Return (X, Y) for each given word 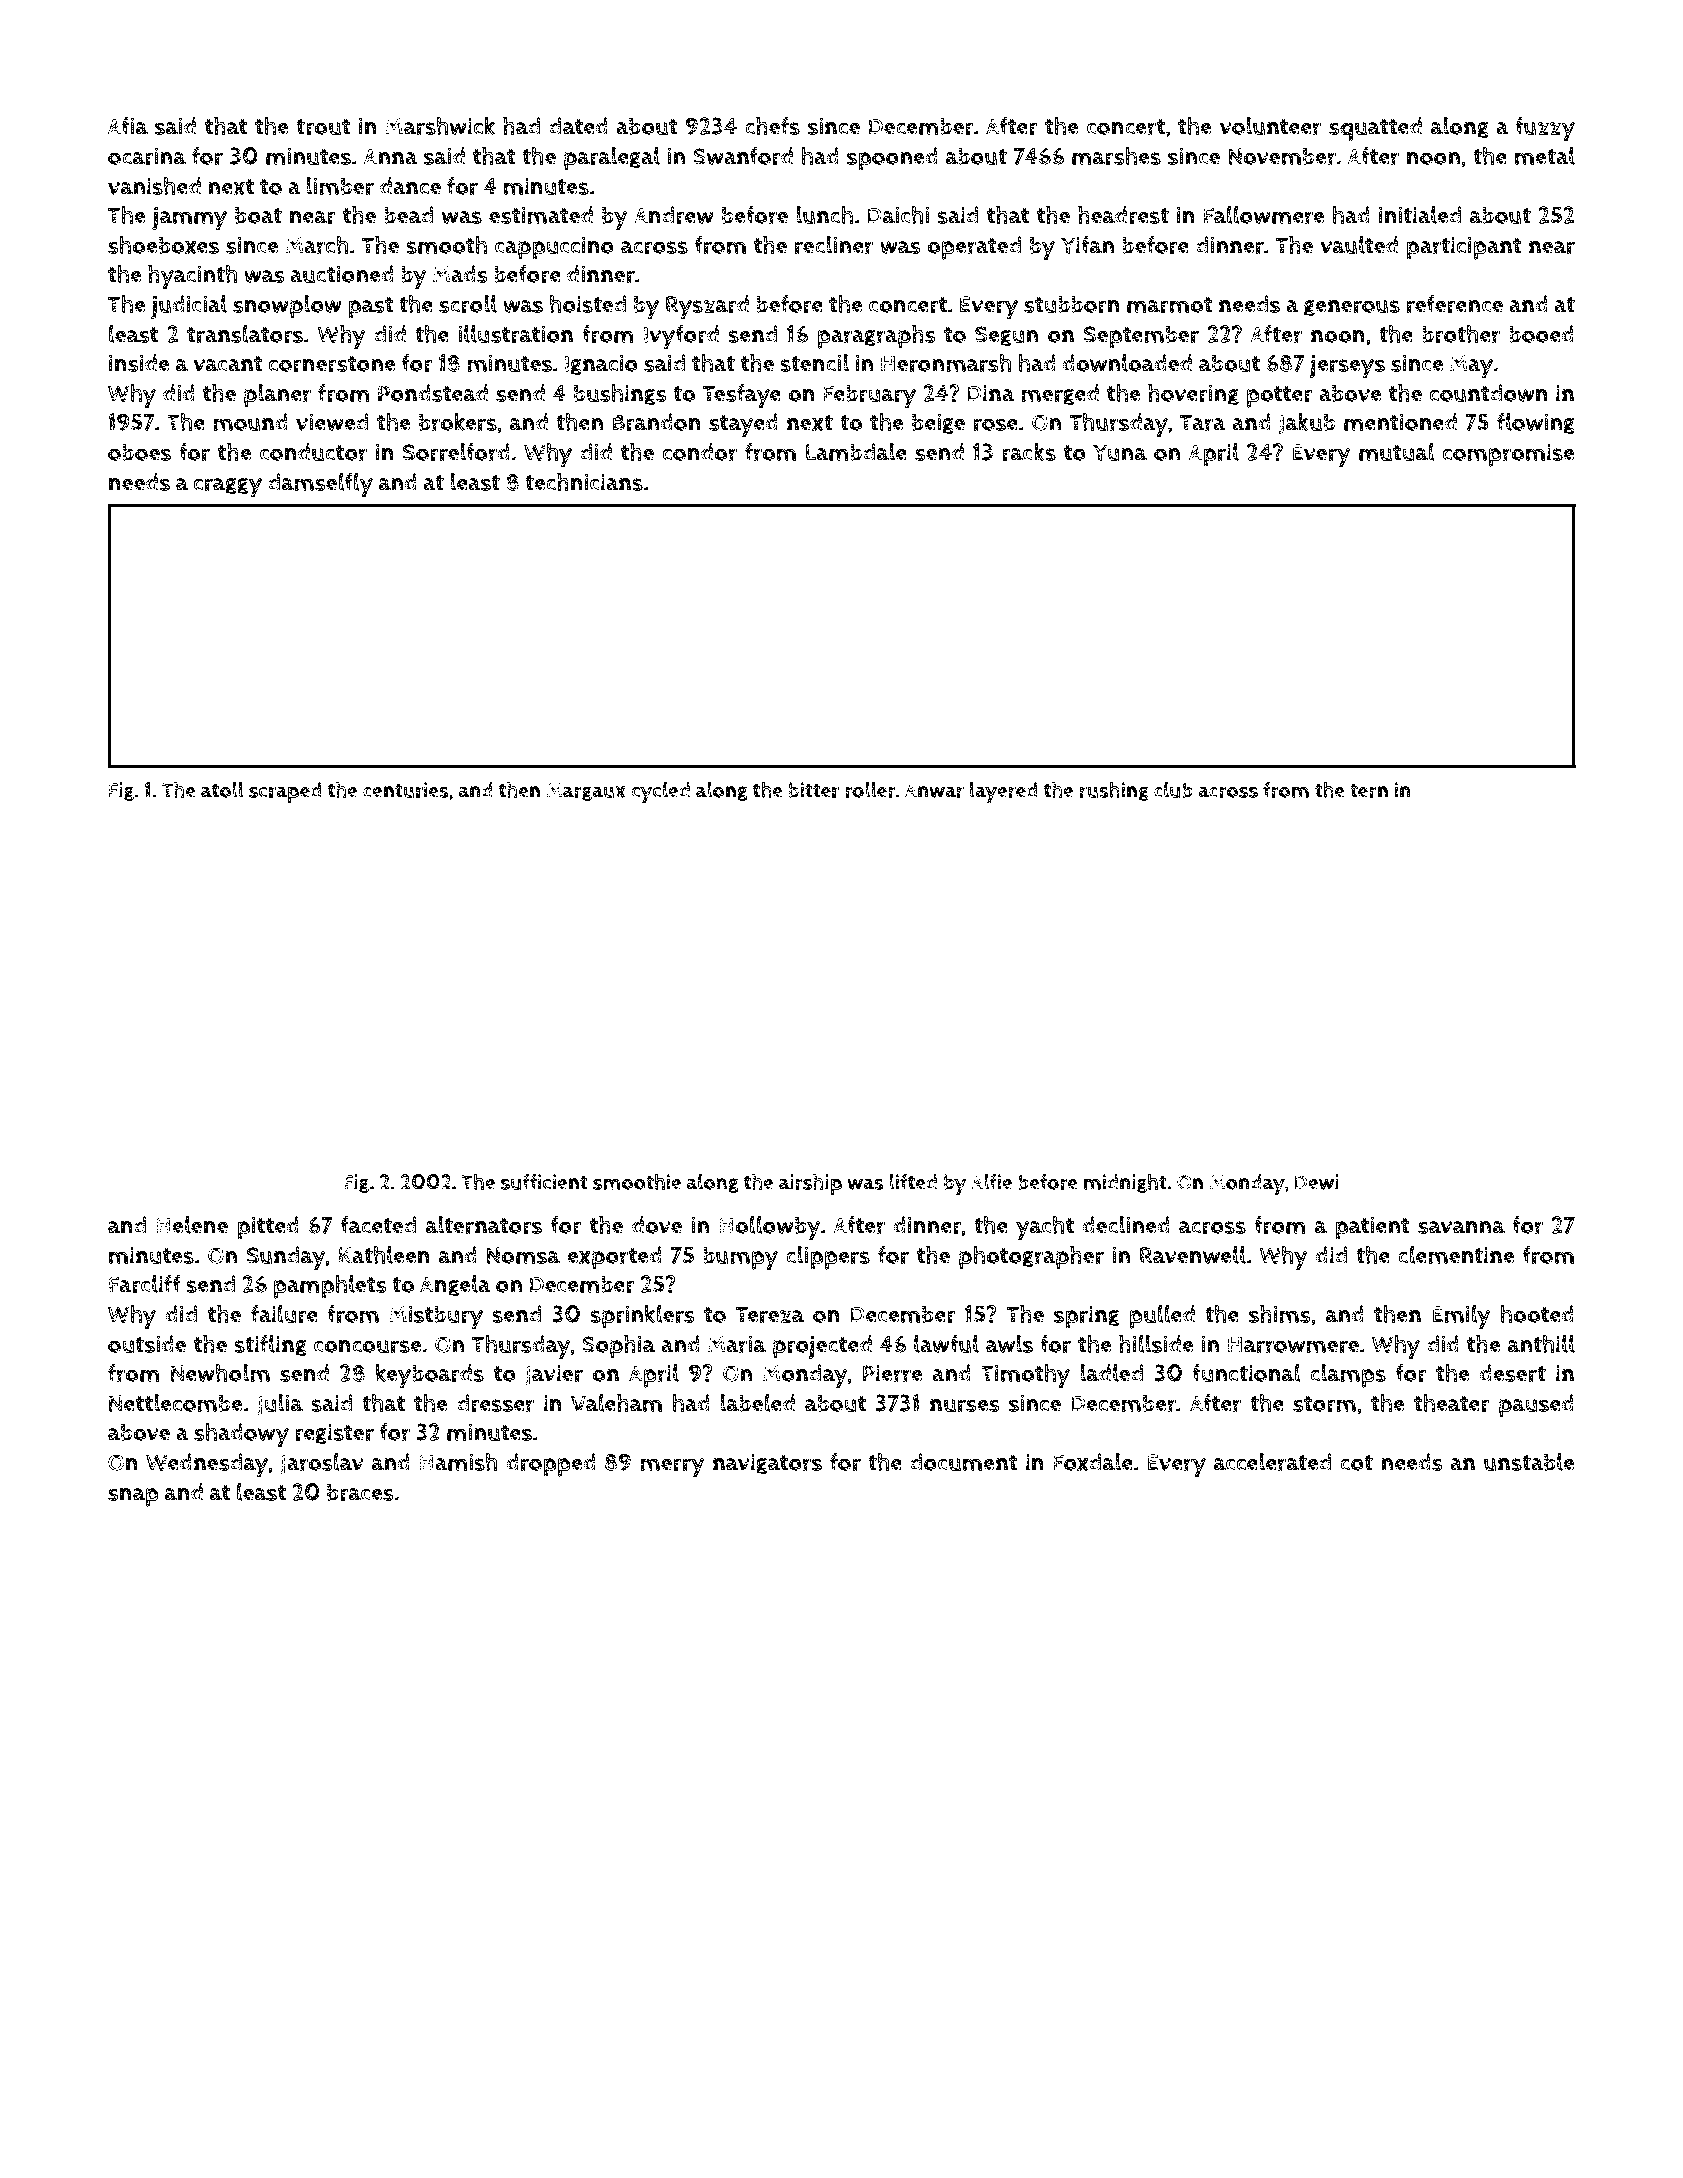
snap (133, 1497)
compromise (1508, 455)
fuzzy (1545, 129)
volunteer (1270, 126)
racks (1029, 451)
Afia (128, 126)
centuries (406, 790)
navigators (767, 1464)
